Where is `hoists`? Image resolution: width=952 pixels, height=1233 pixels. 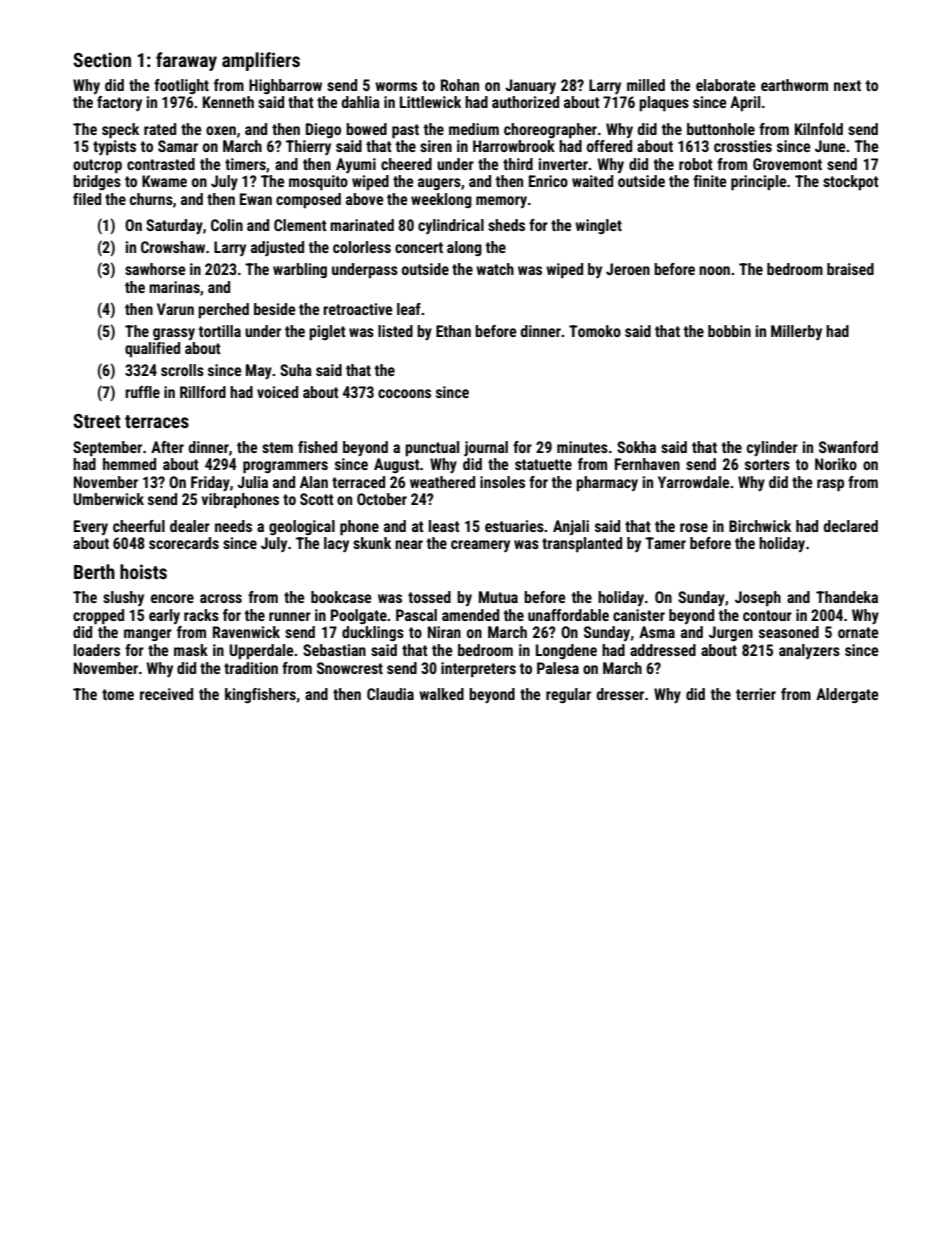 hoists is located at coordinates (143, 571).
